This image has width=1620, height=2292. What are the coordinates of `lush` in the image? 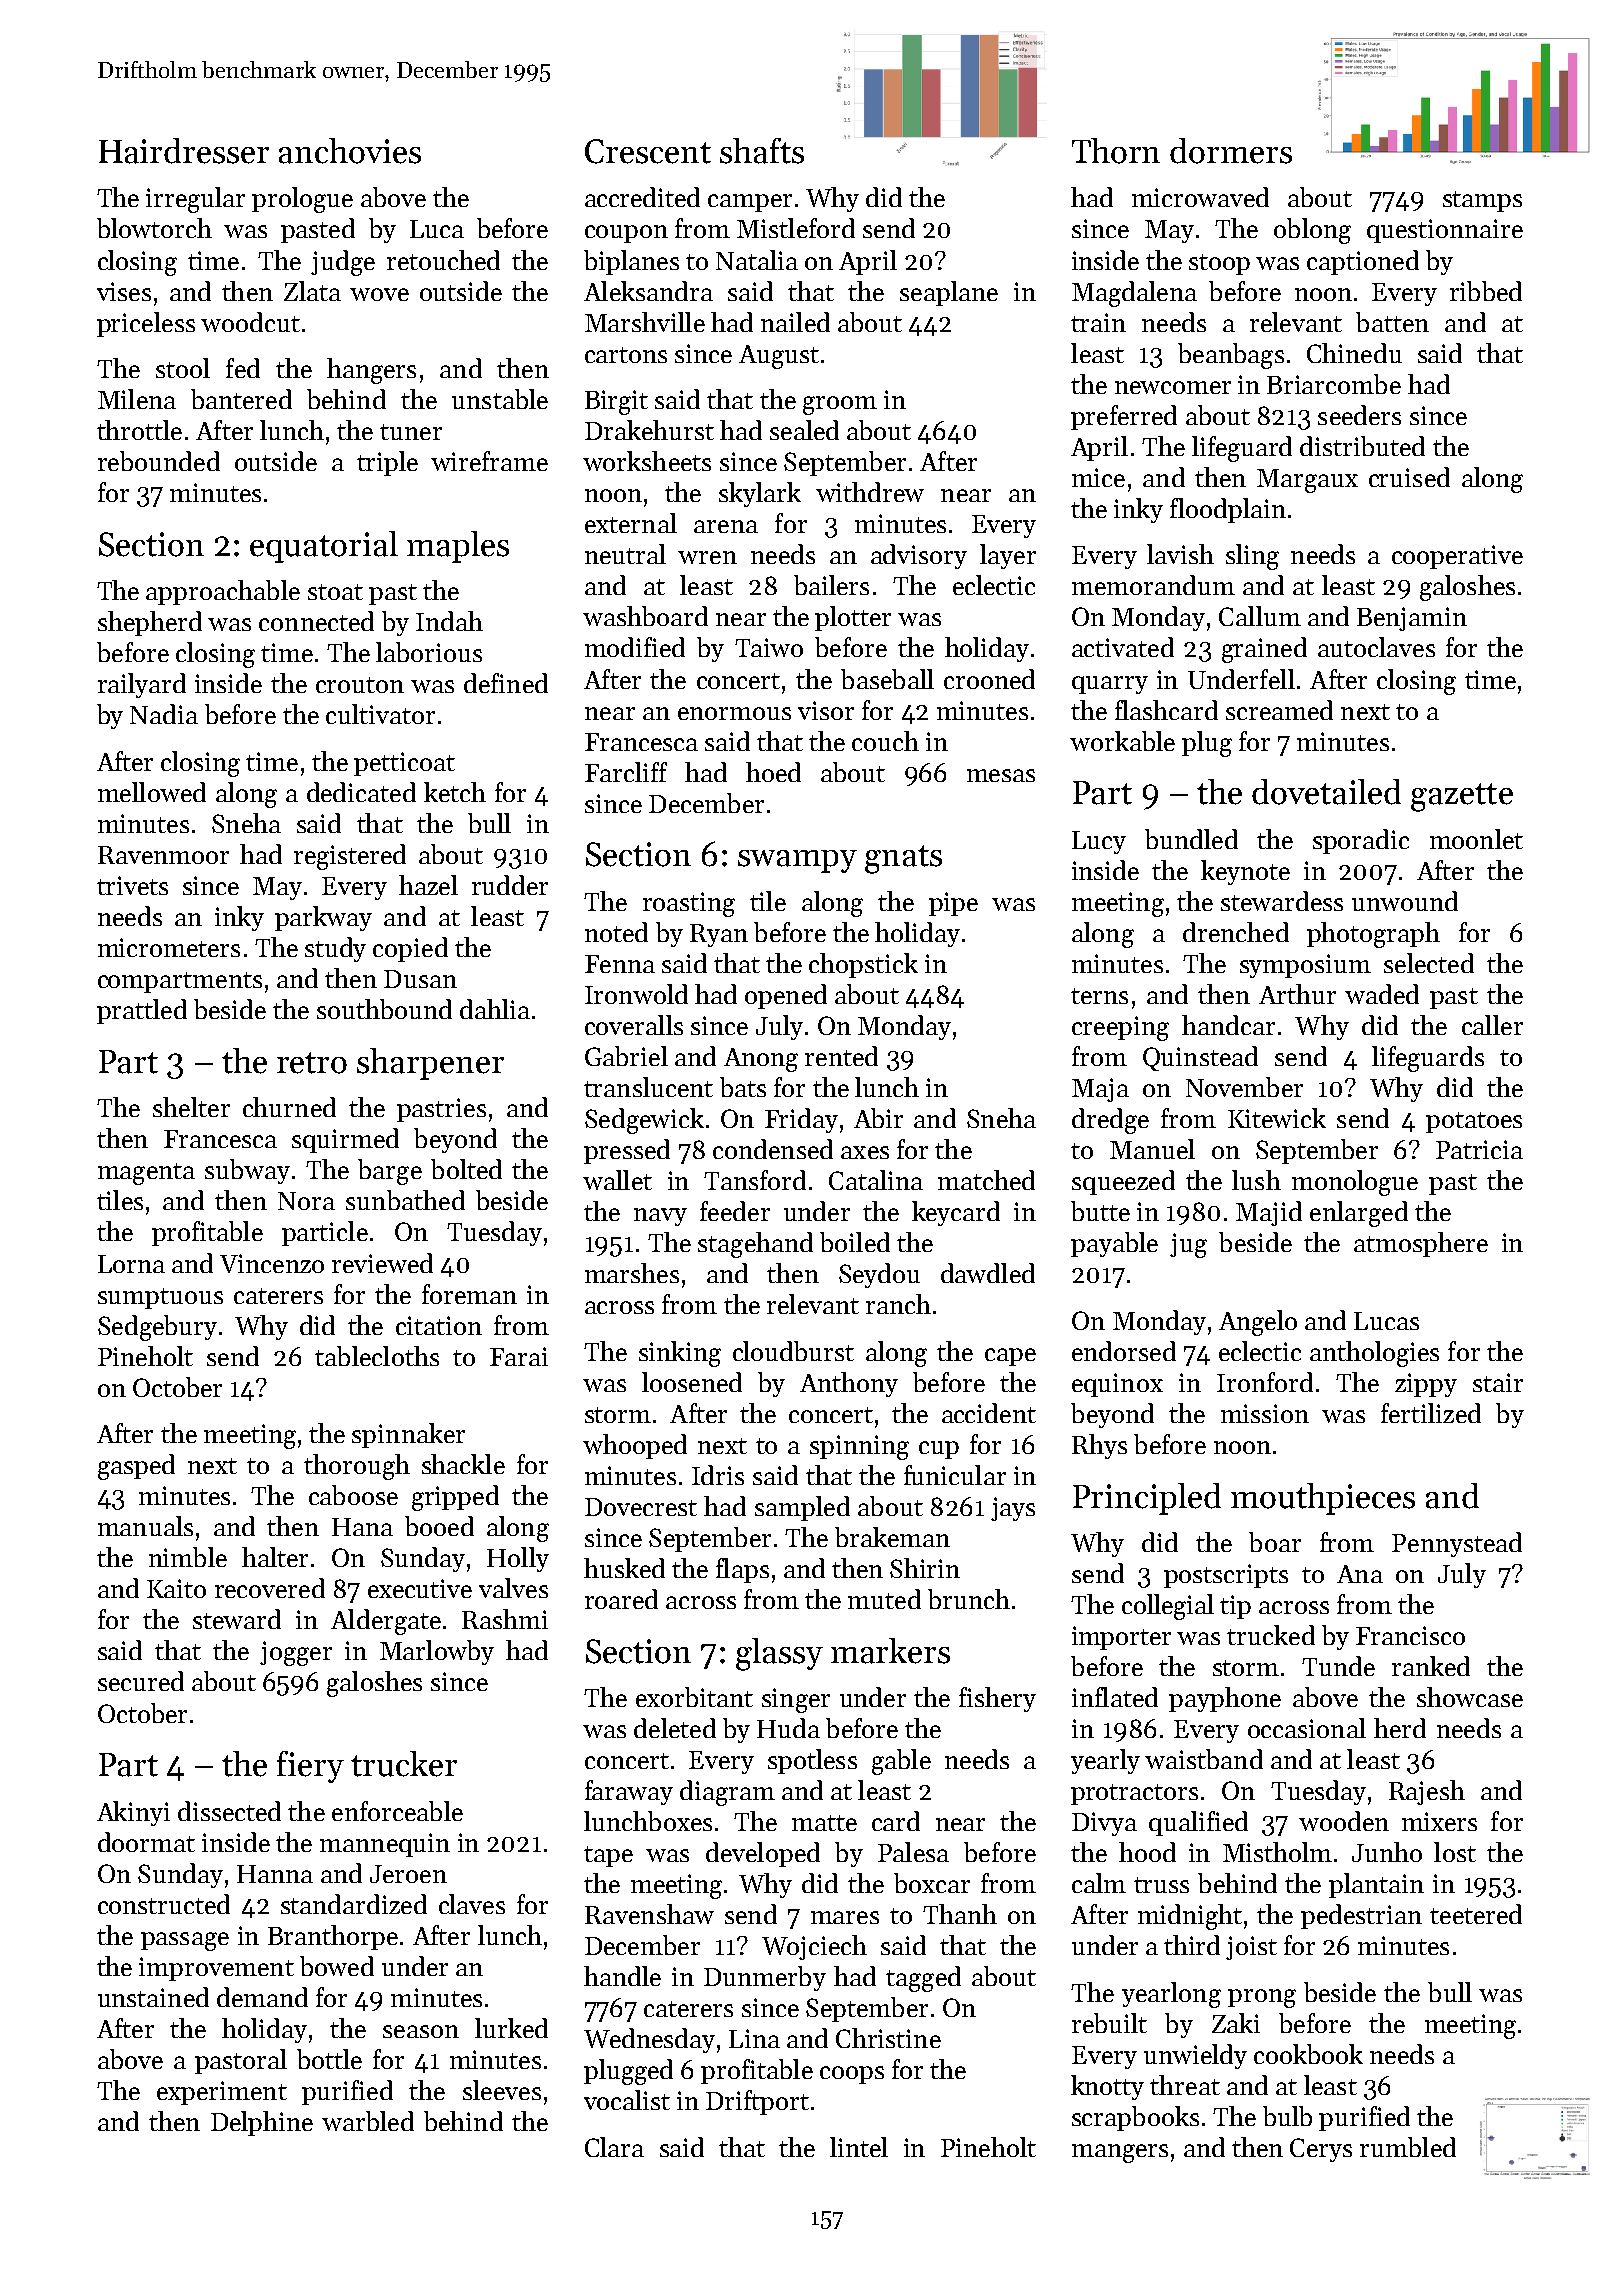 It's located at (1256, 1180).
